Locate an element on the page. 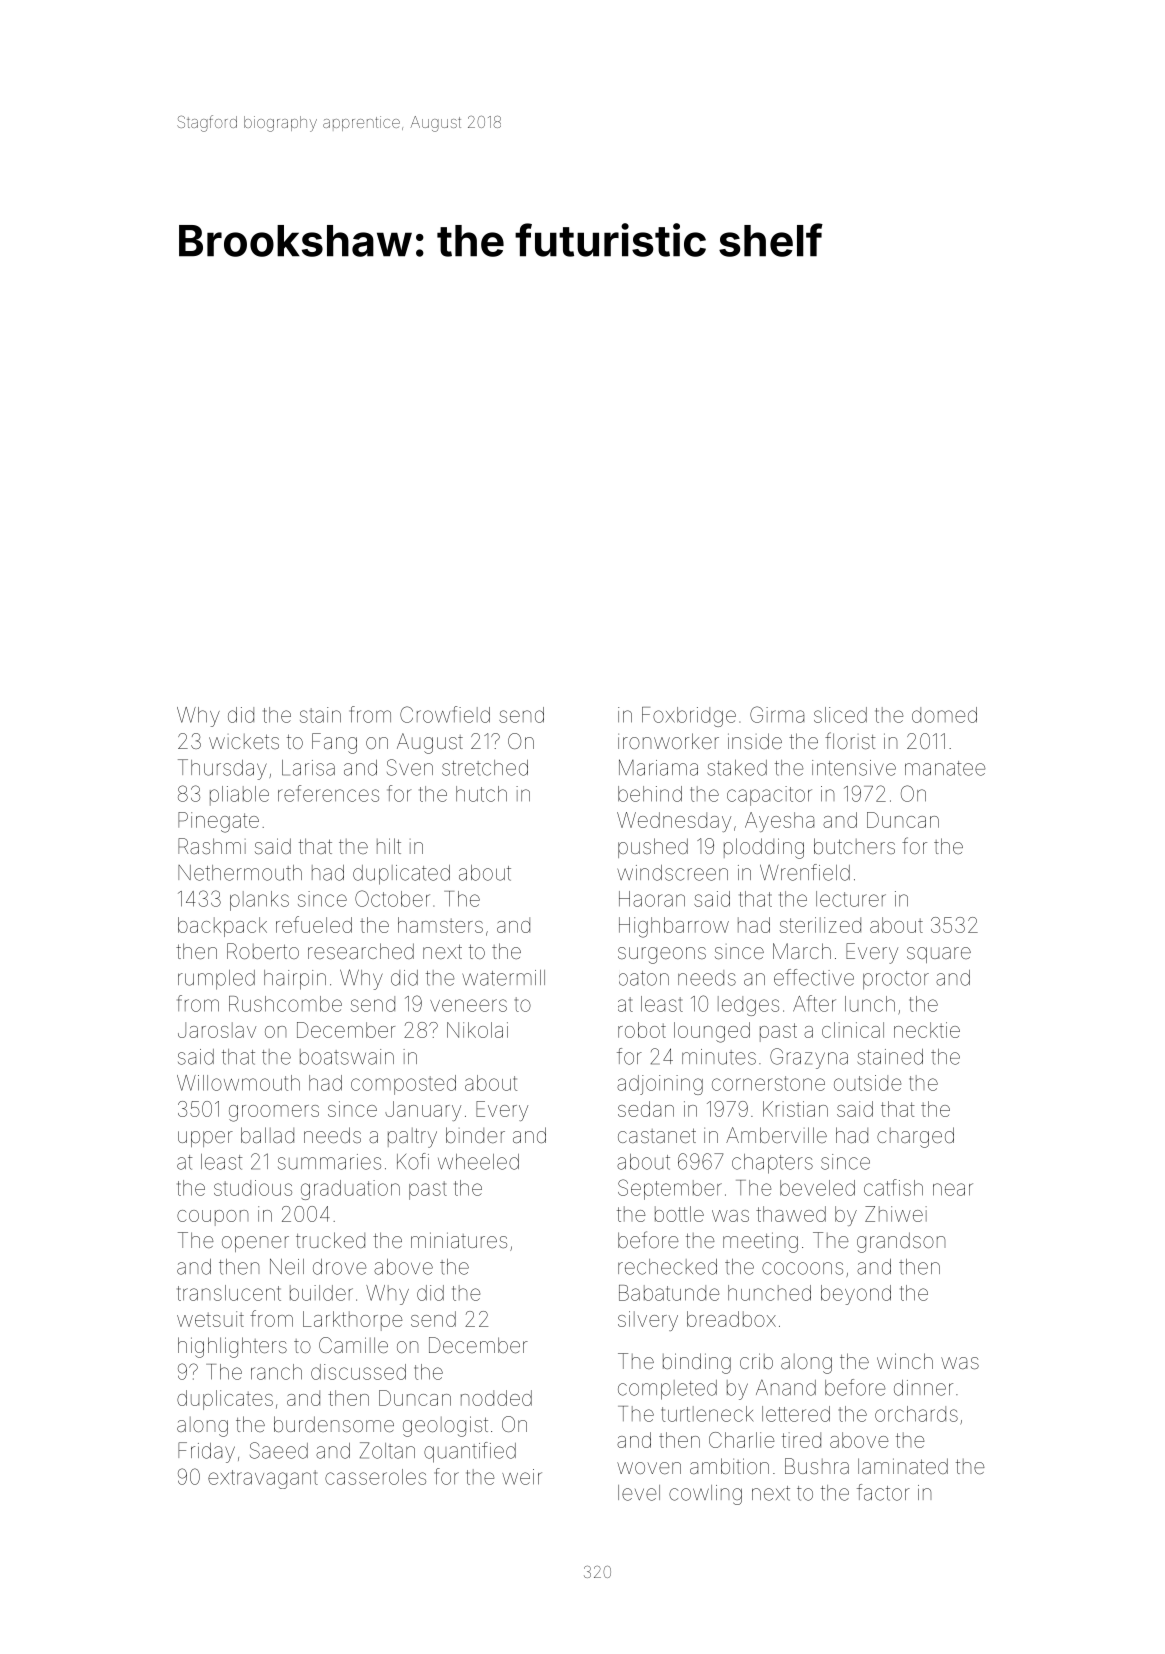 This image has height=1654, width=1165. manatee is located at coordinates (945, 768).
